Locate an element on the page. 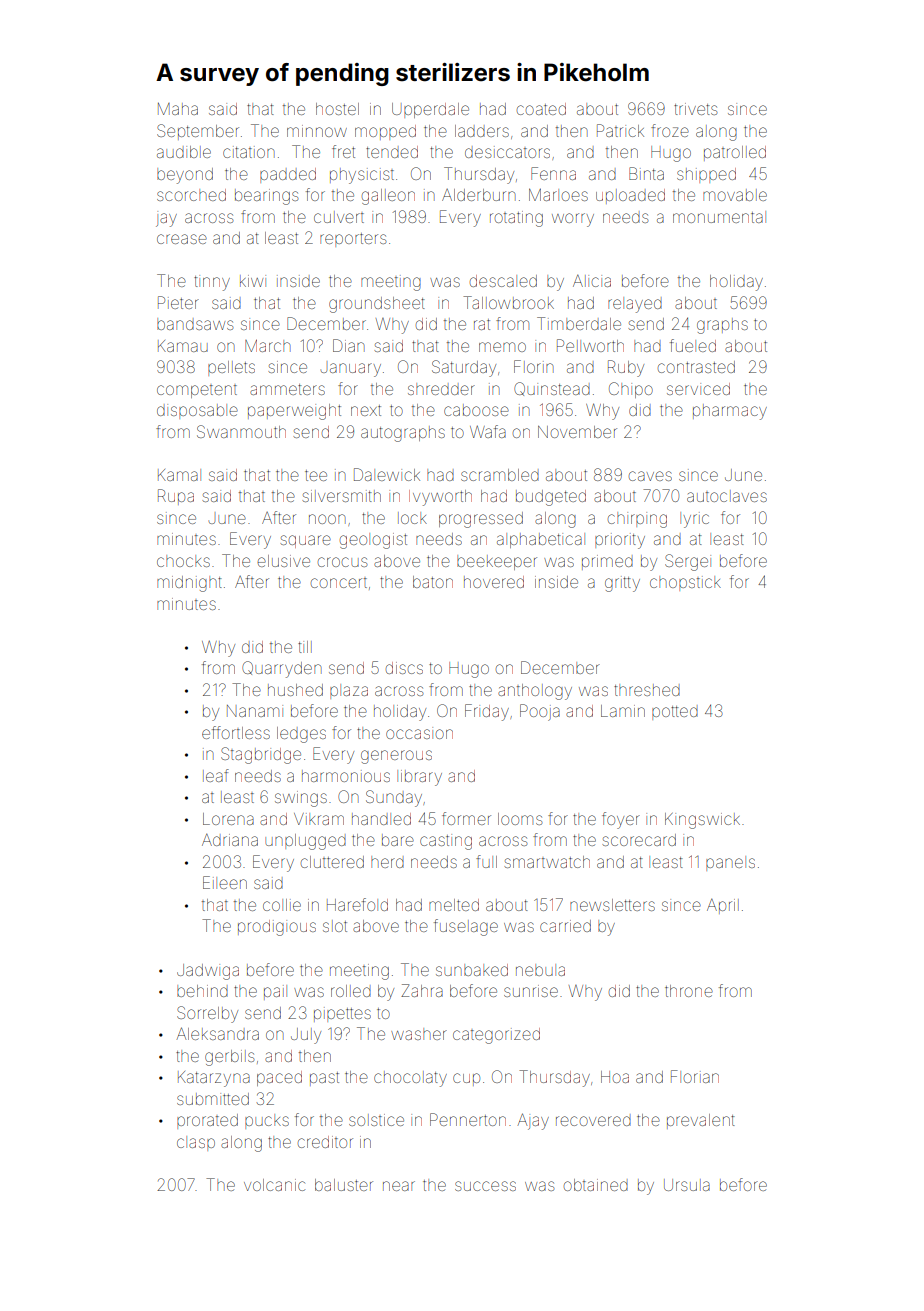 The image size is (924, 1311). discs is located at coordinates (404, 668).
